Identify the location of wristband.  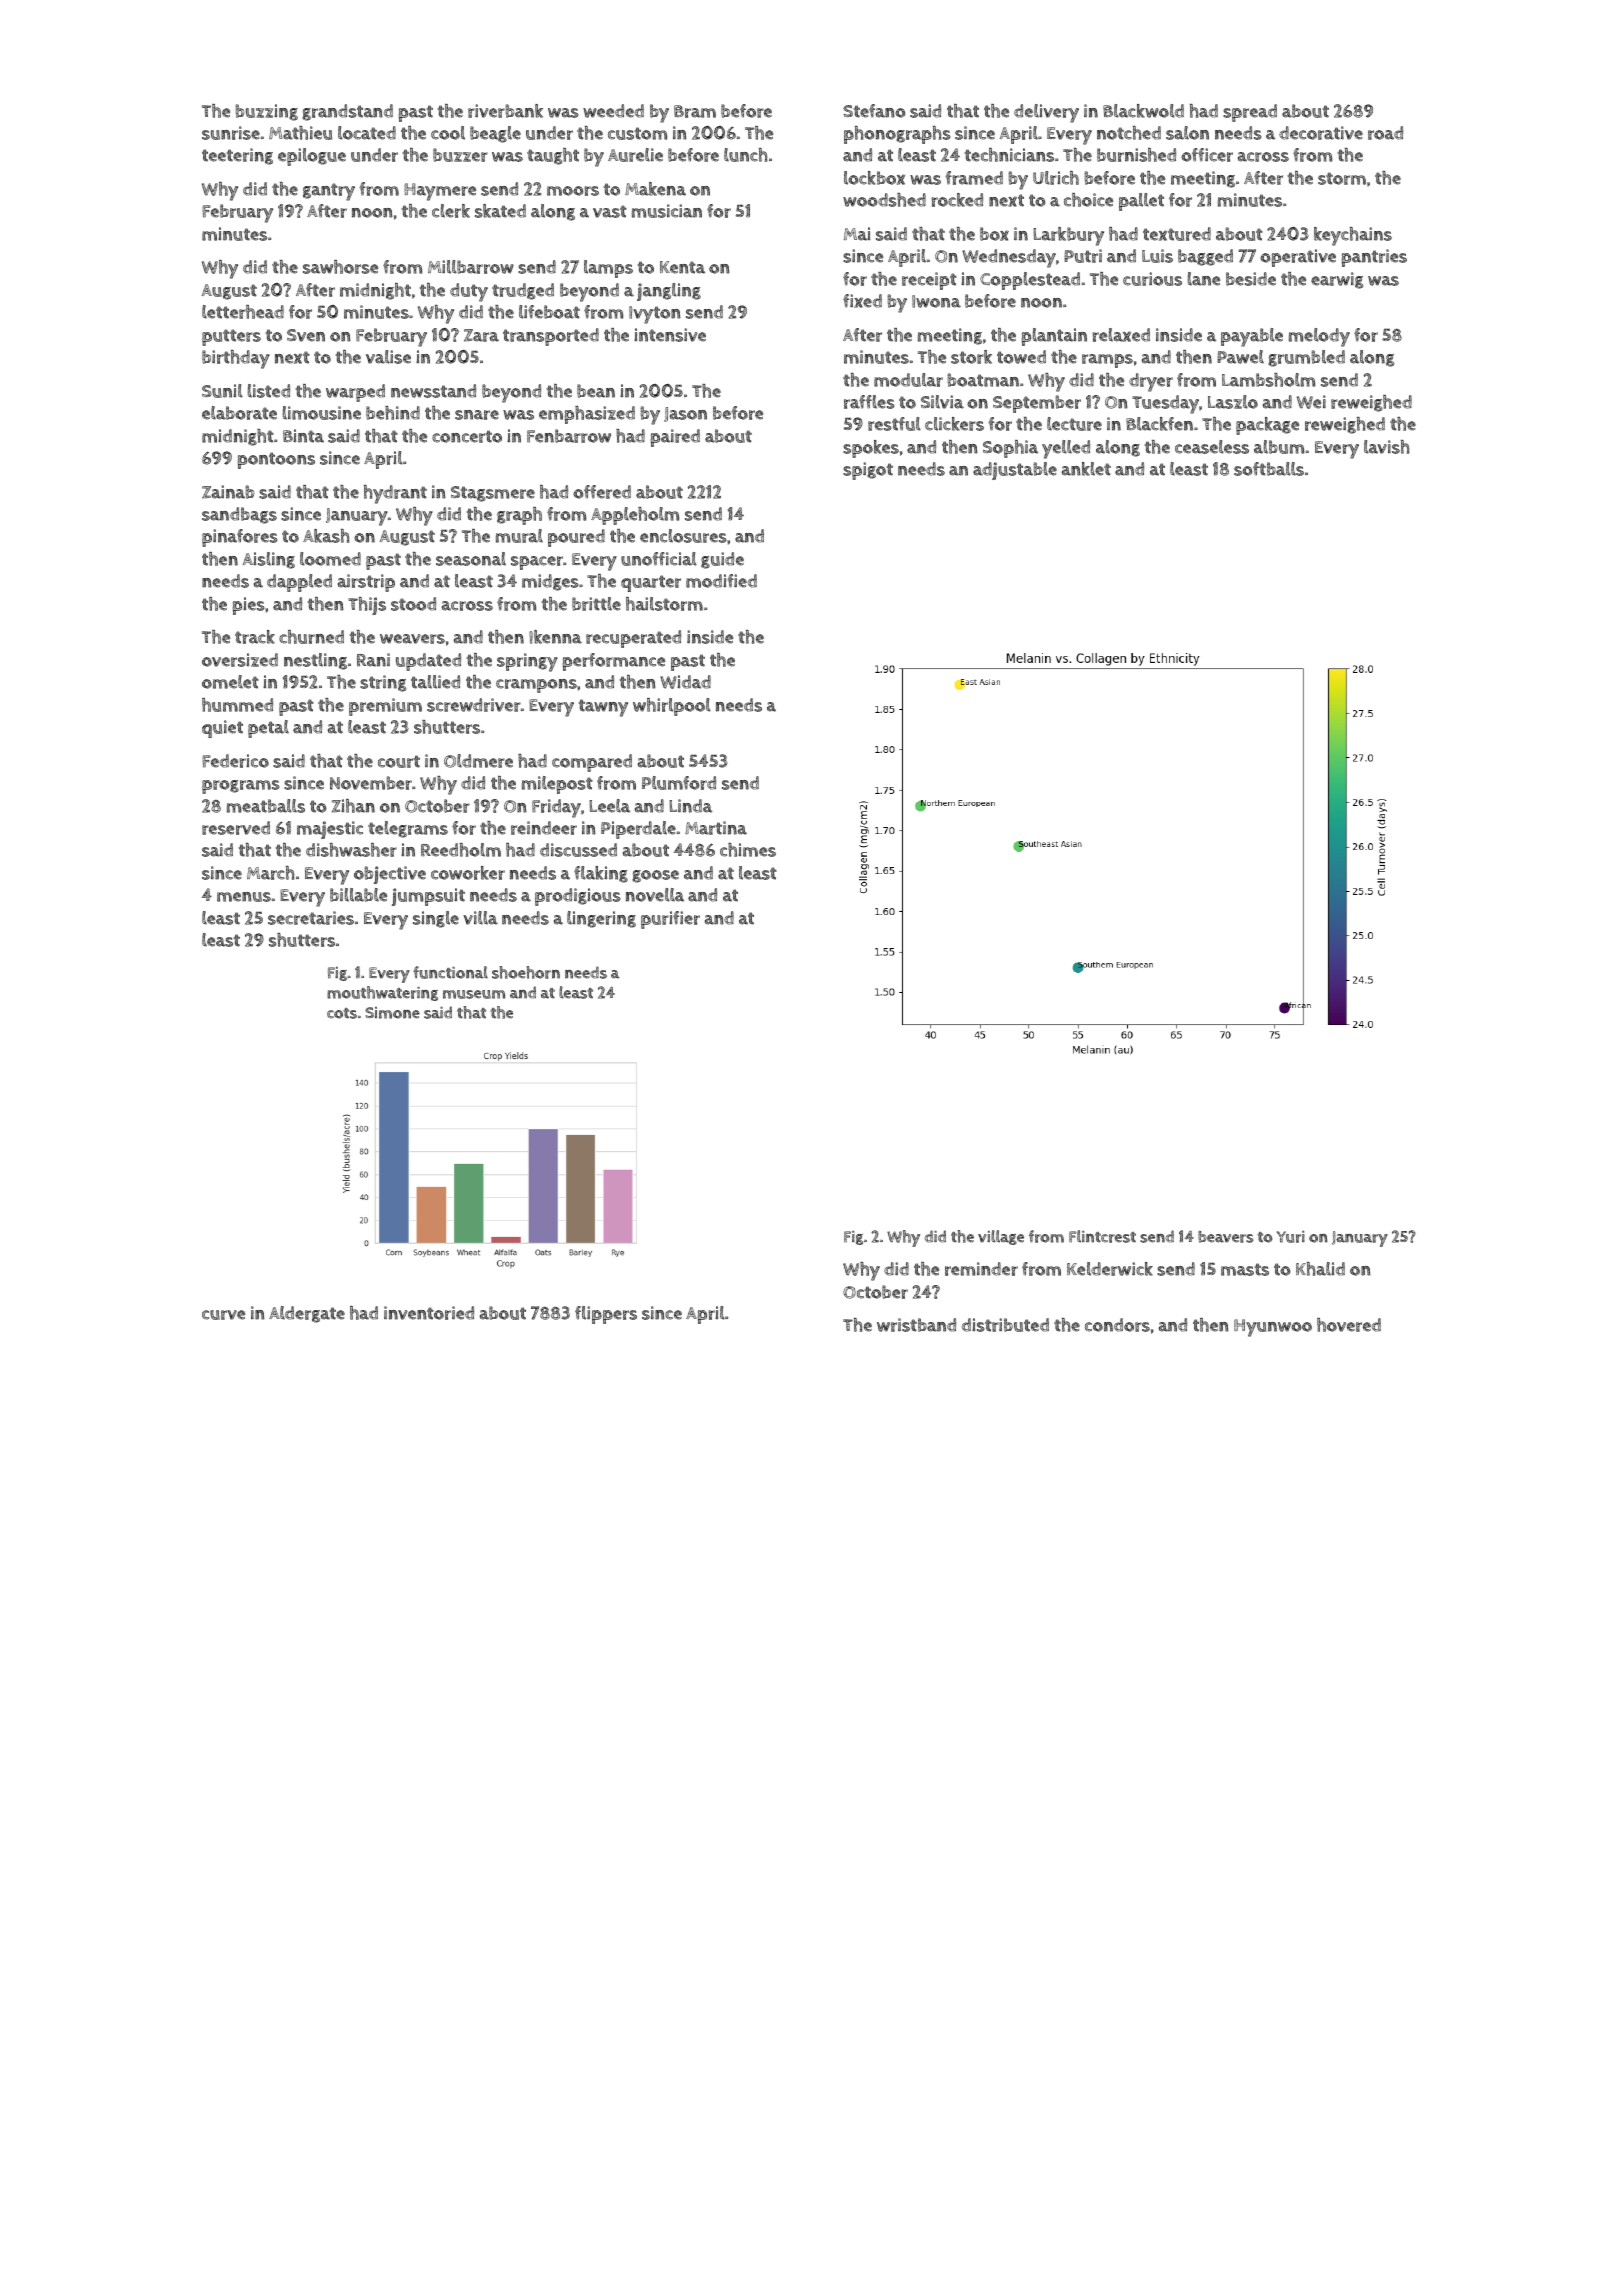
(916, 1325).
